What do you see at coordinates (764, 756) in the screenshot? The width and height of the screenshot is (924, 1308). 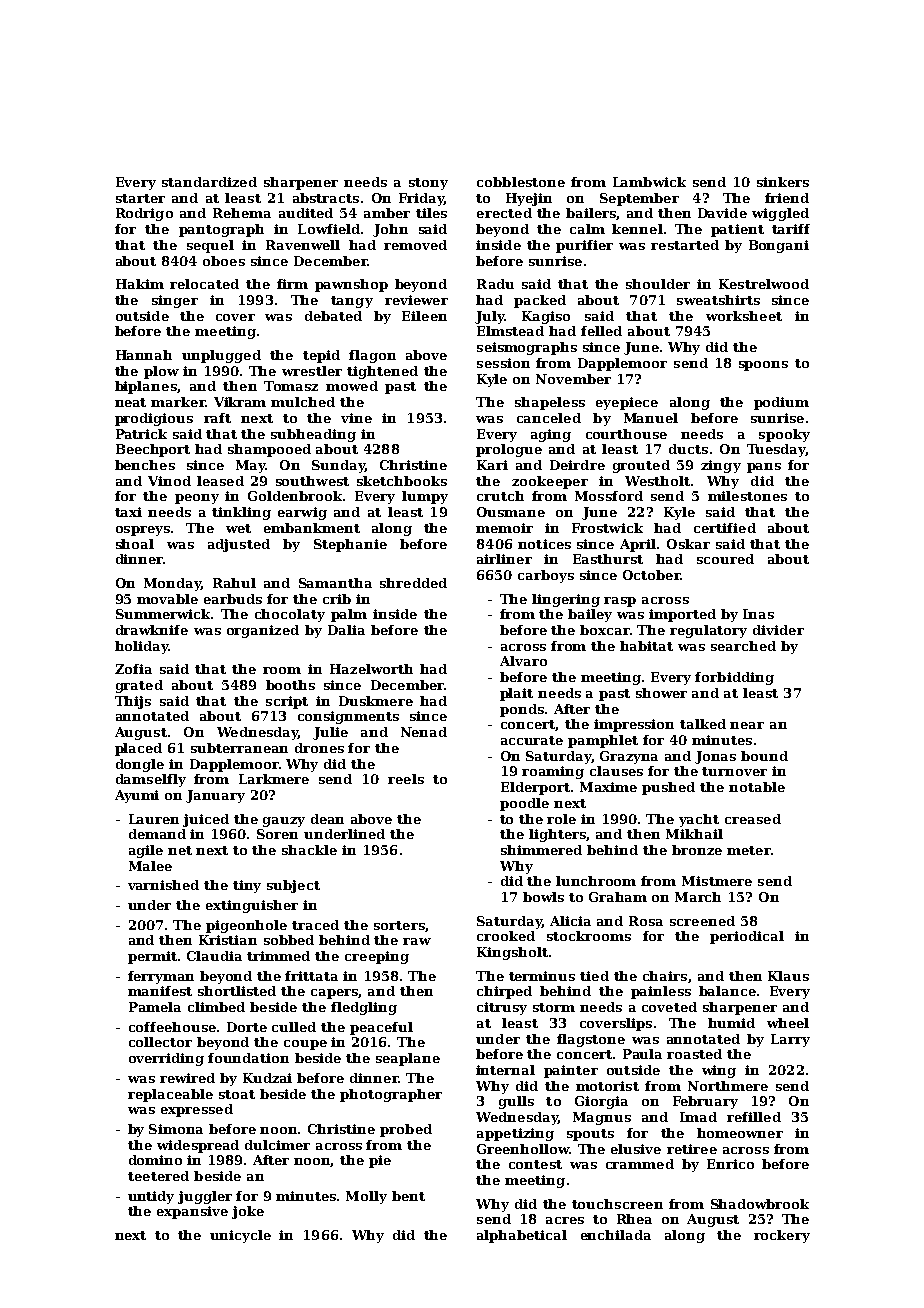 I see `bound` at bounding box center [764, 756].
